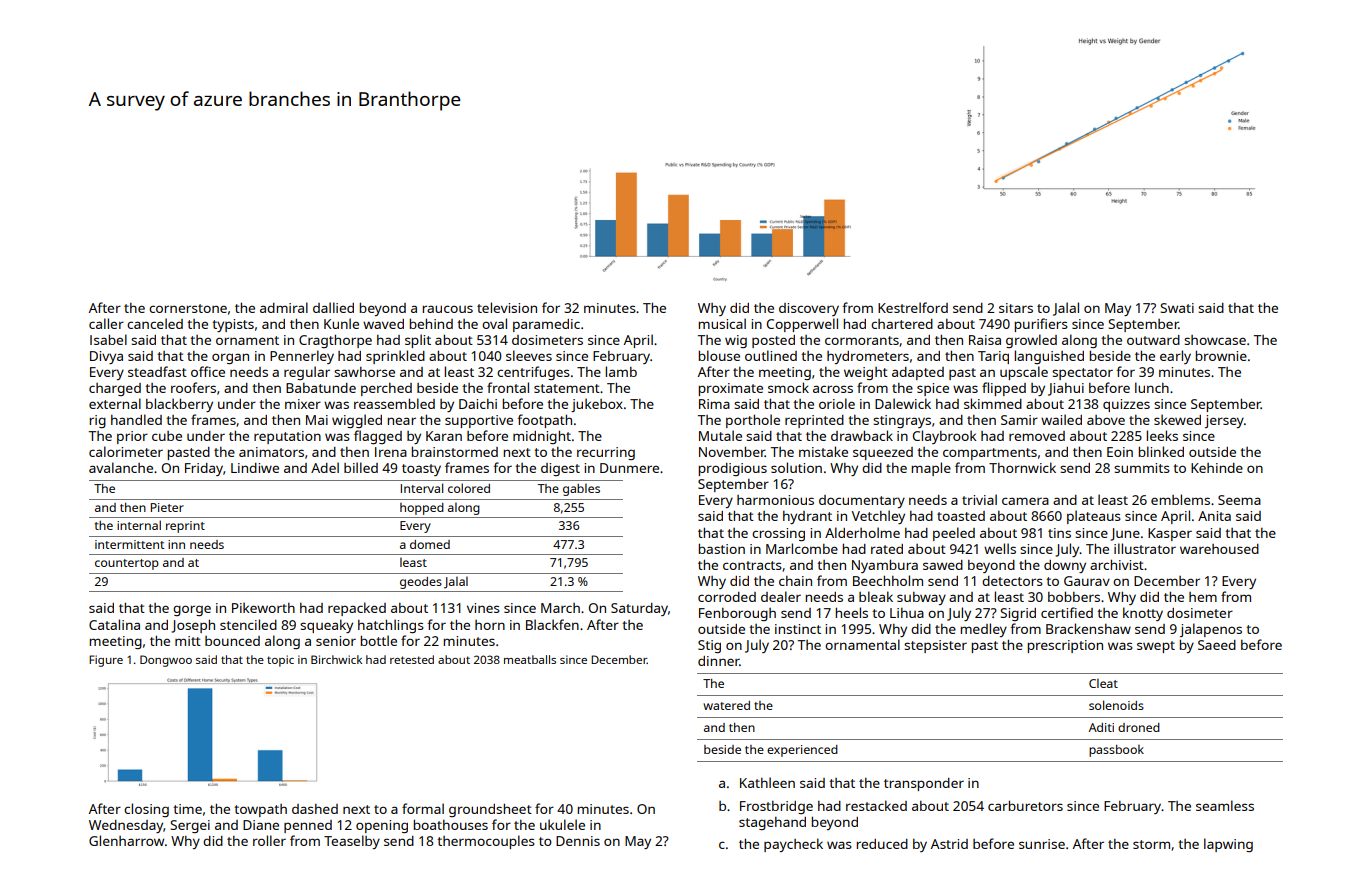 This screenshot has width=1372, height=887. I want to click on brownie, so click(1221, 355).
